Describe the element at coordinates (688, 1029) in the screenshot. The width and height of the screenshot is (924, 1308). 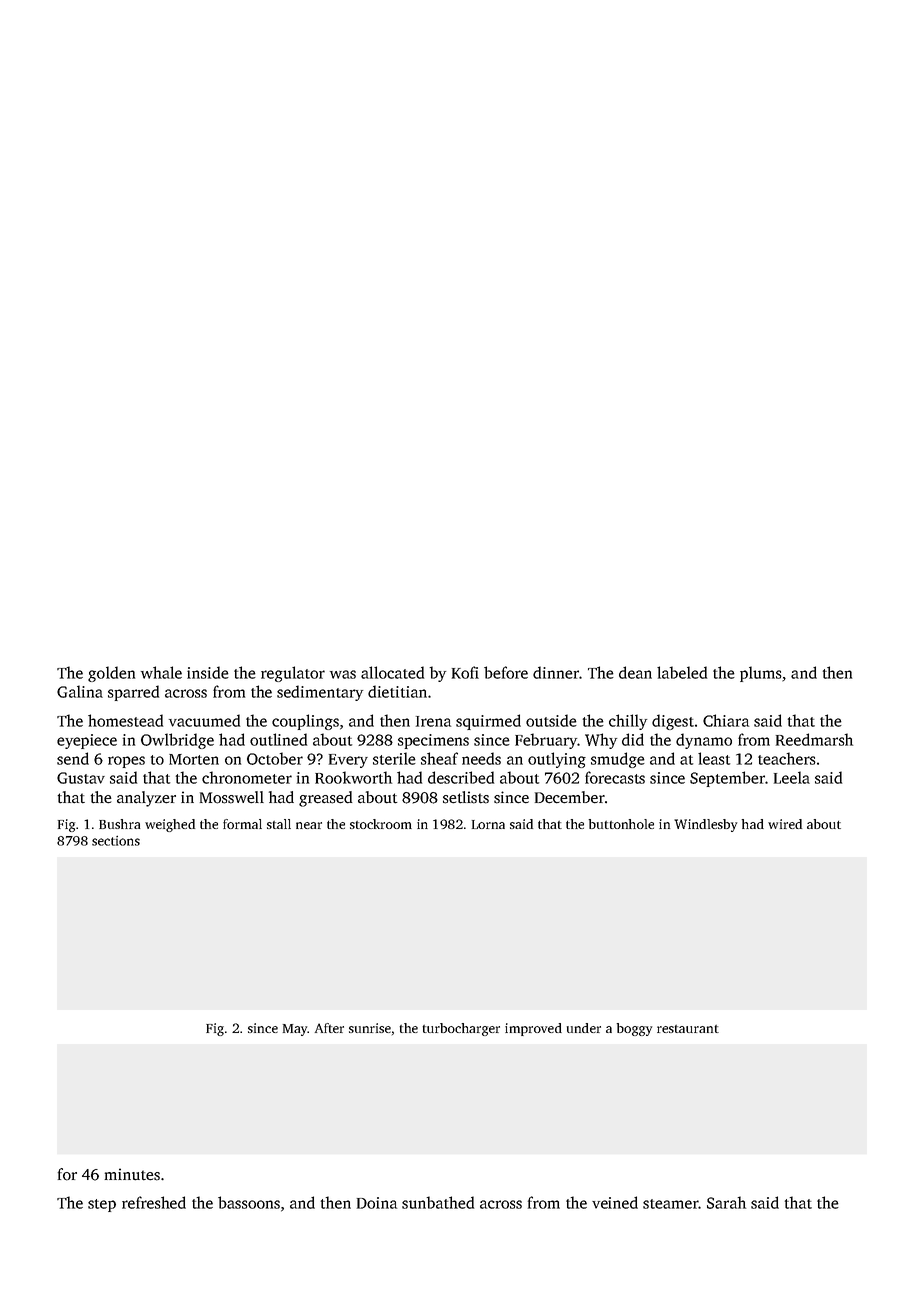
I see `restaurant` at that location.
